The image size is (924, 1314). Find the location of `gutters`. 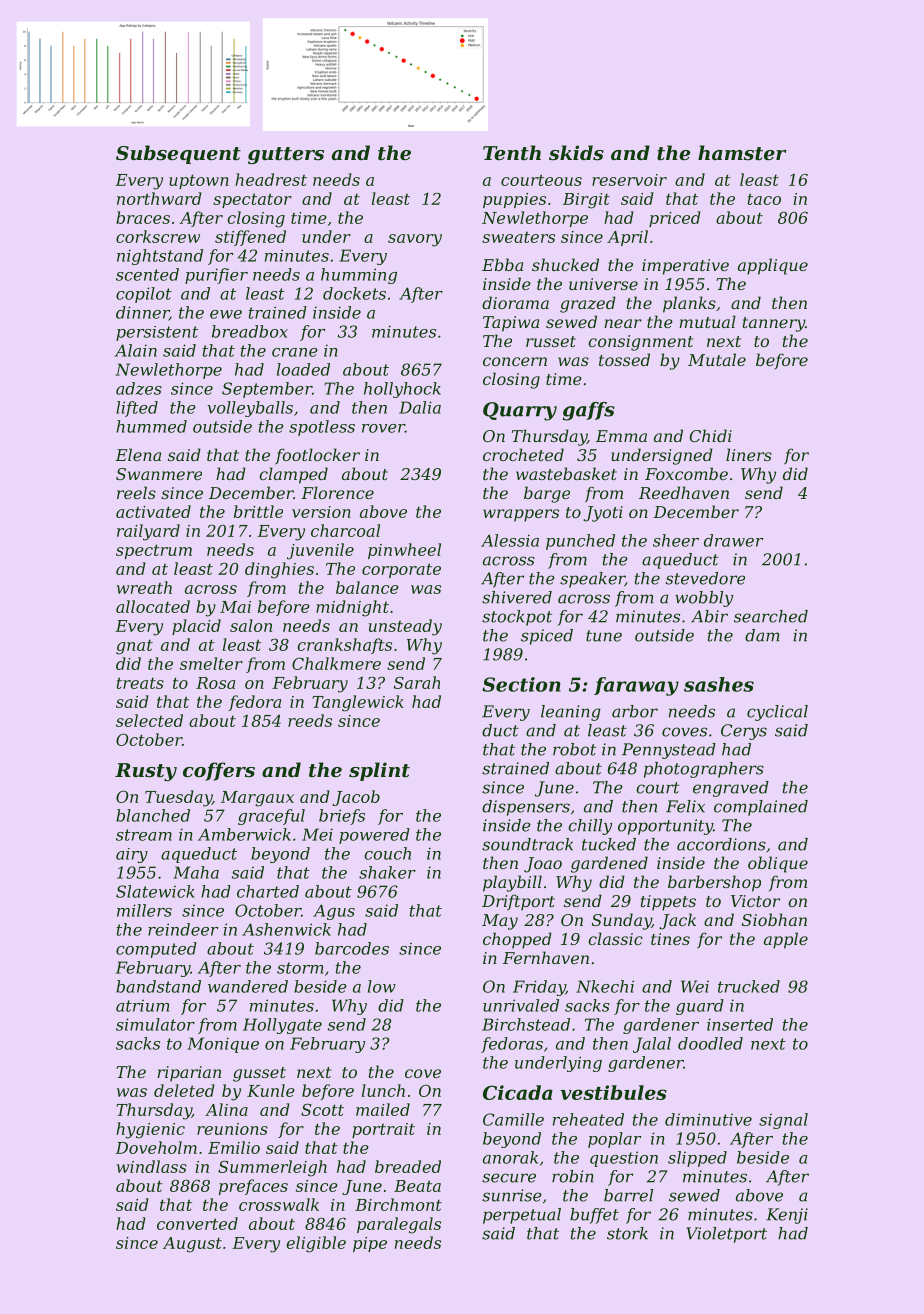

gutters is located at coordinates (286, 155).
